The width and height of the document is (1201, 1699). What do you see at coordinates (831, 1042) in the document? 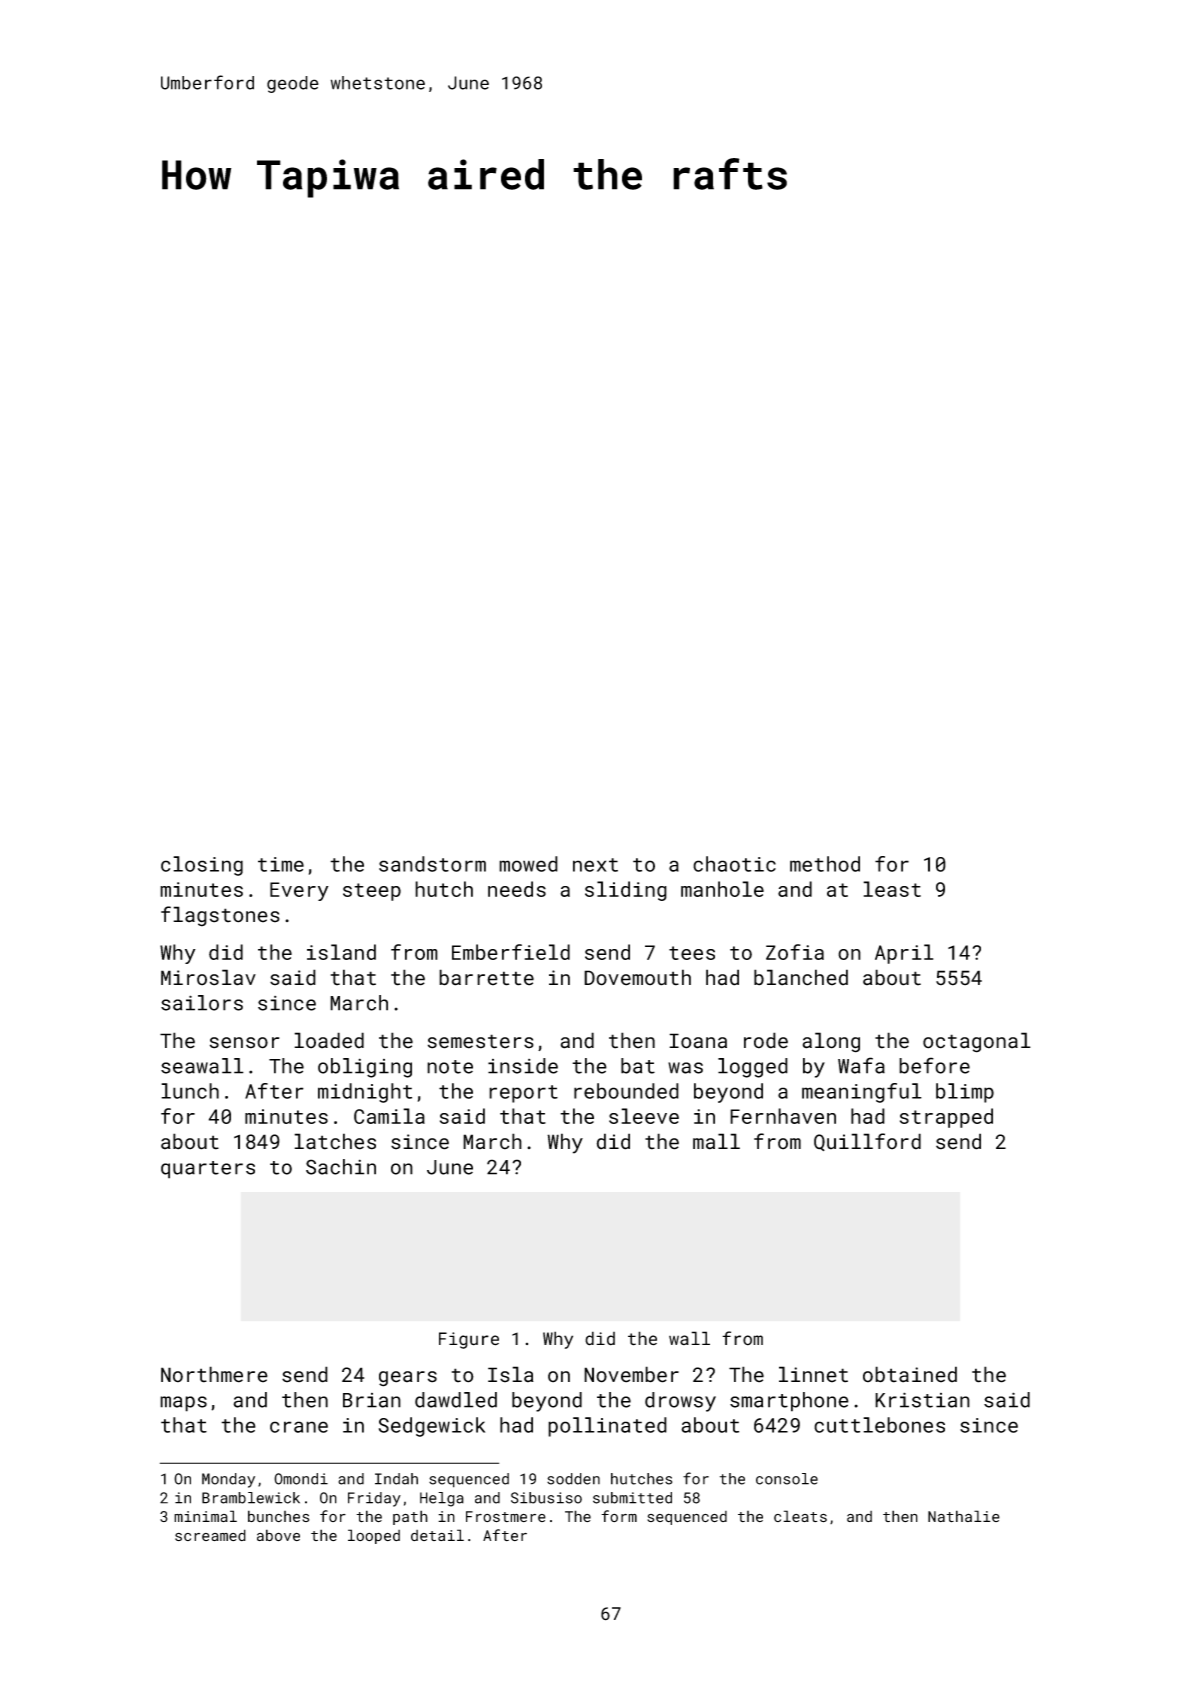
I see `along` at bounding box center [831, 1042].
